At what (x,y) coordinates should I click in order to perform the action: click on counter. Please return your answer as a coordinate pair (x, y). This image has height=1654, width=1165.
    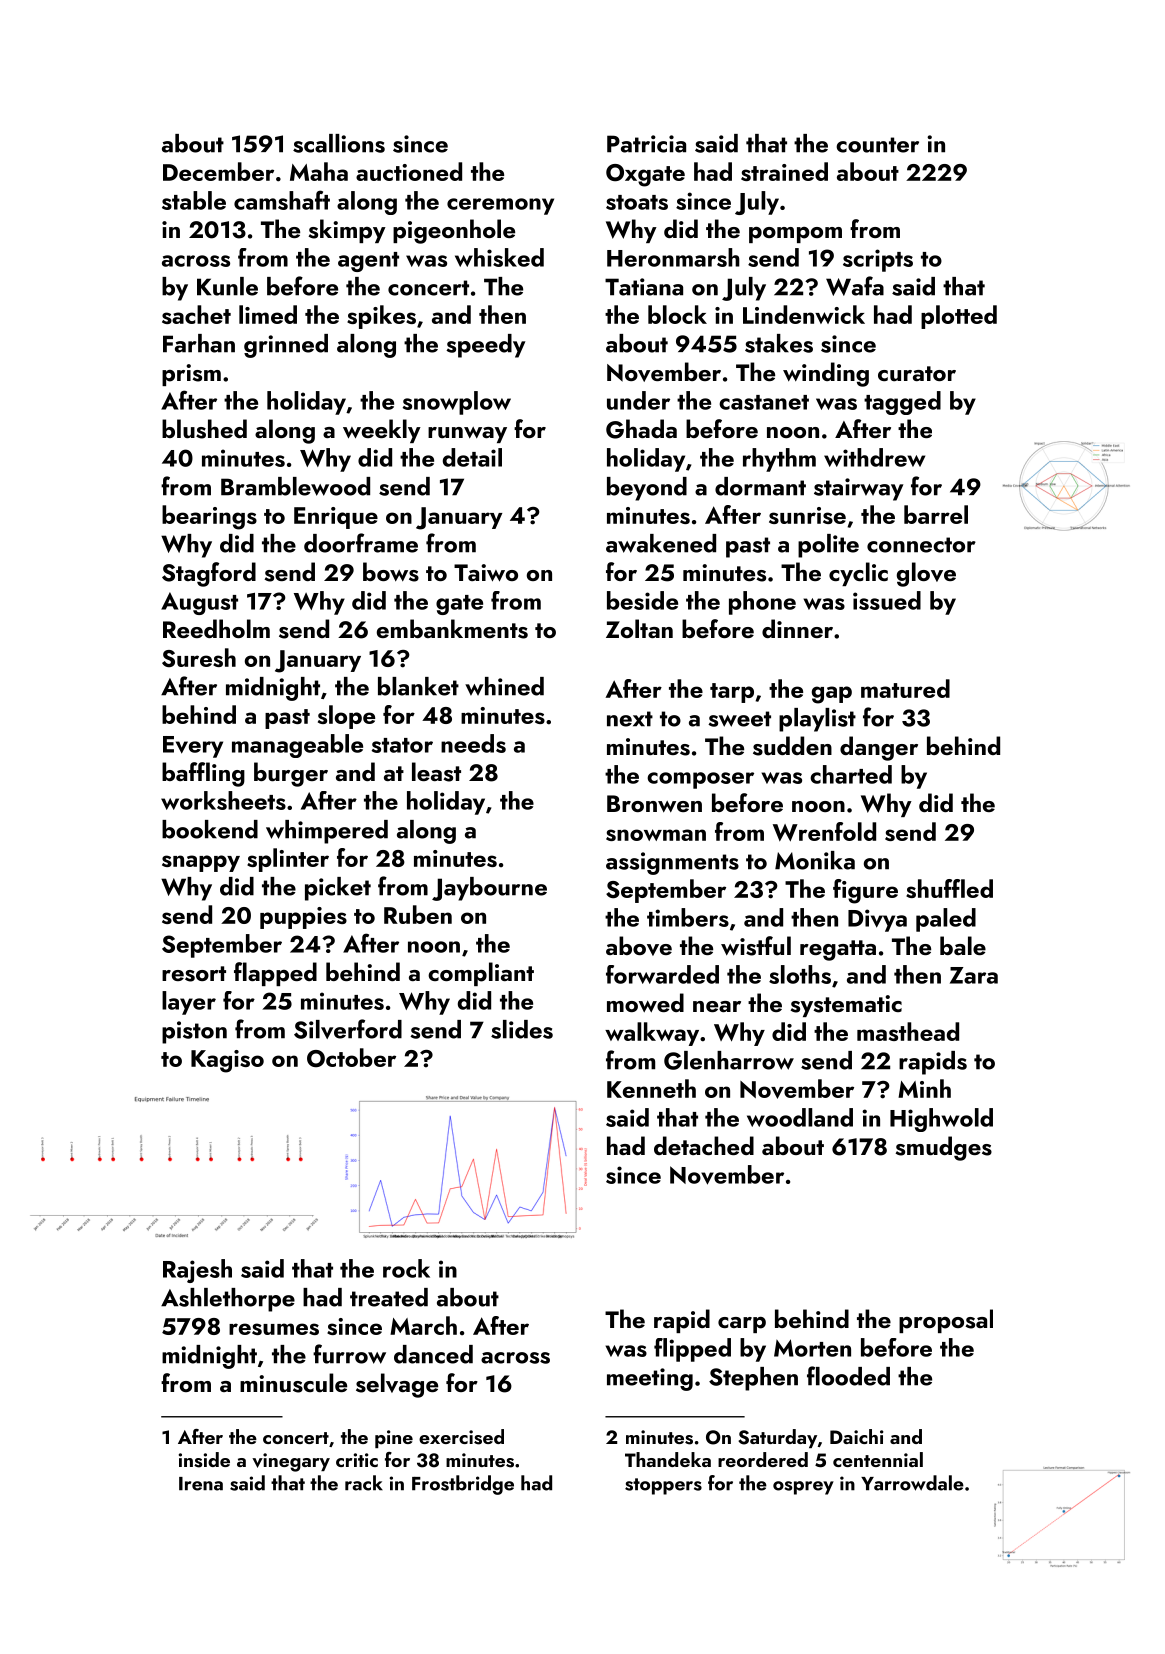
    Looking at the image, I should click on (877, 145).
